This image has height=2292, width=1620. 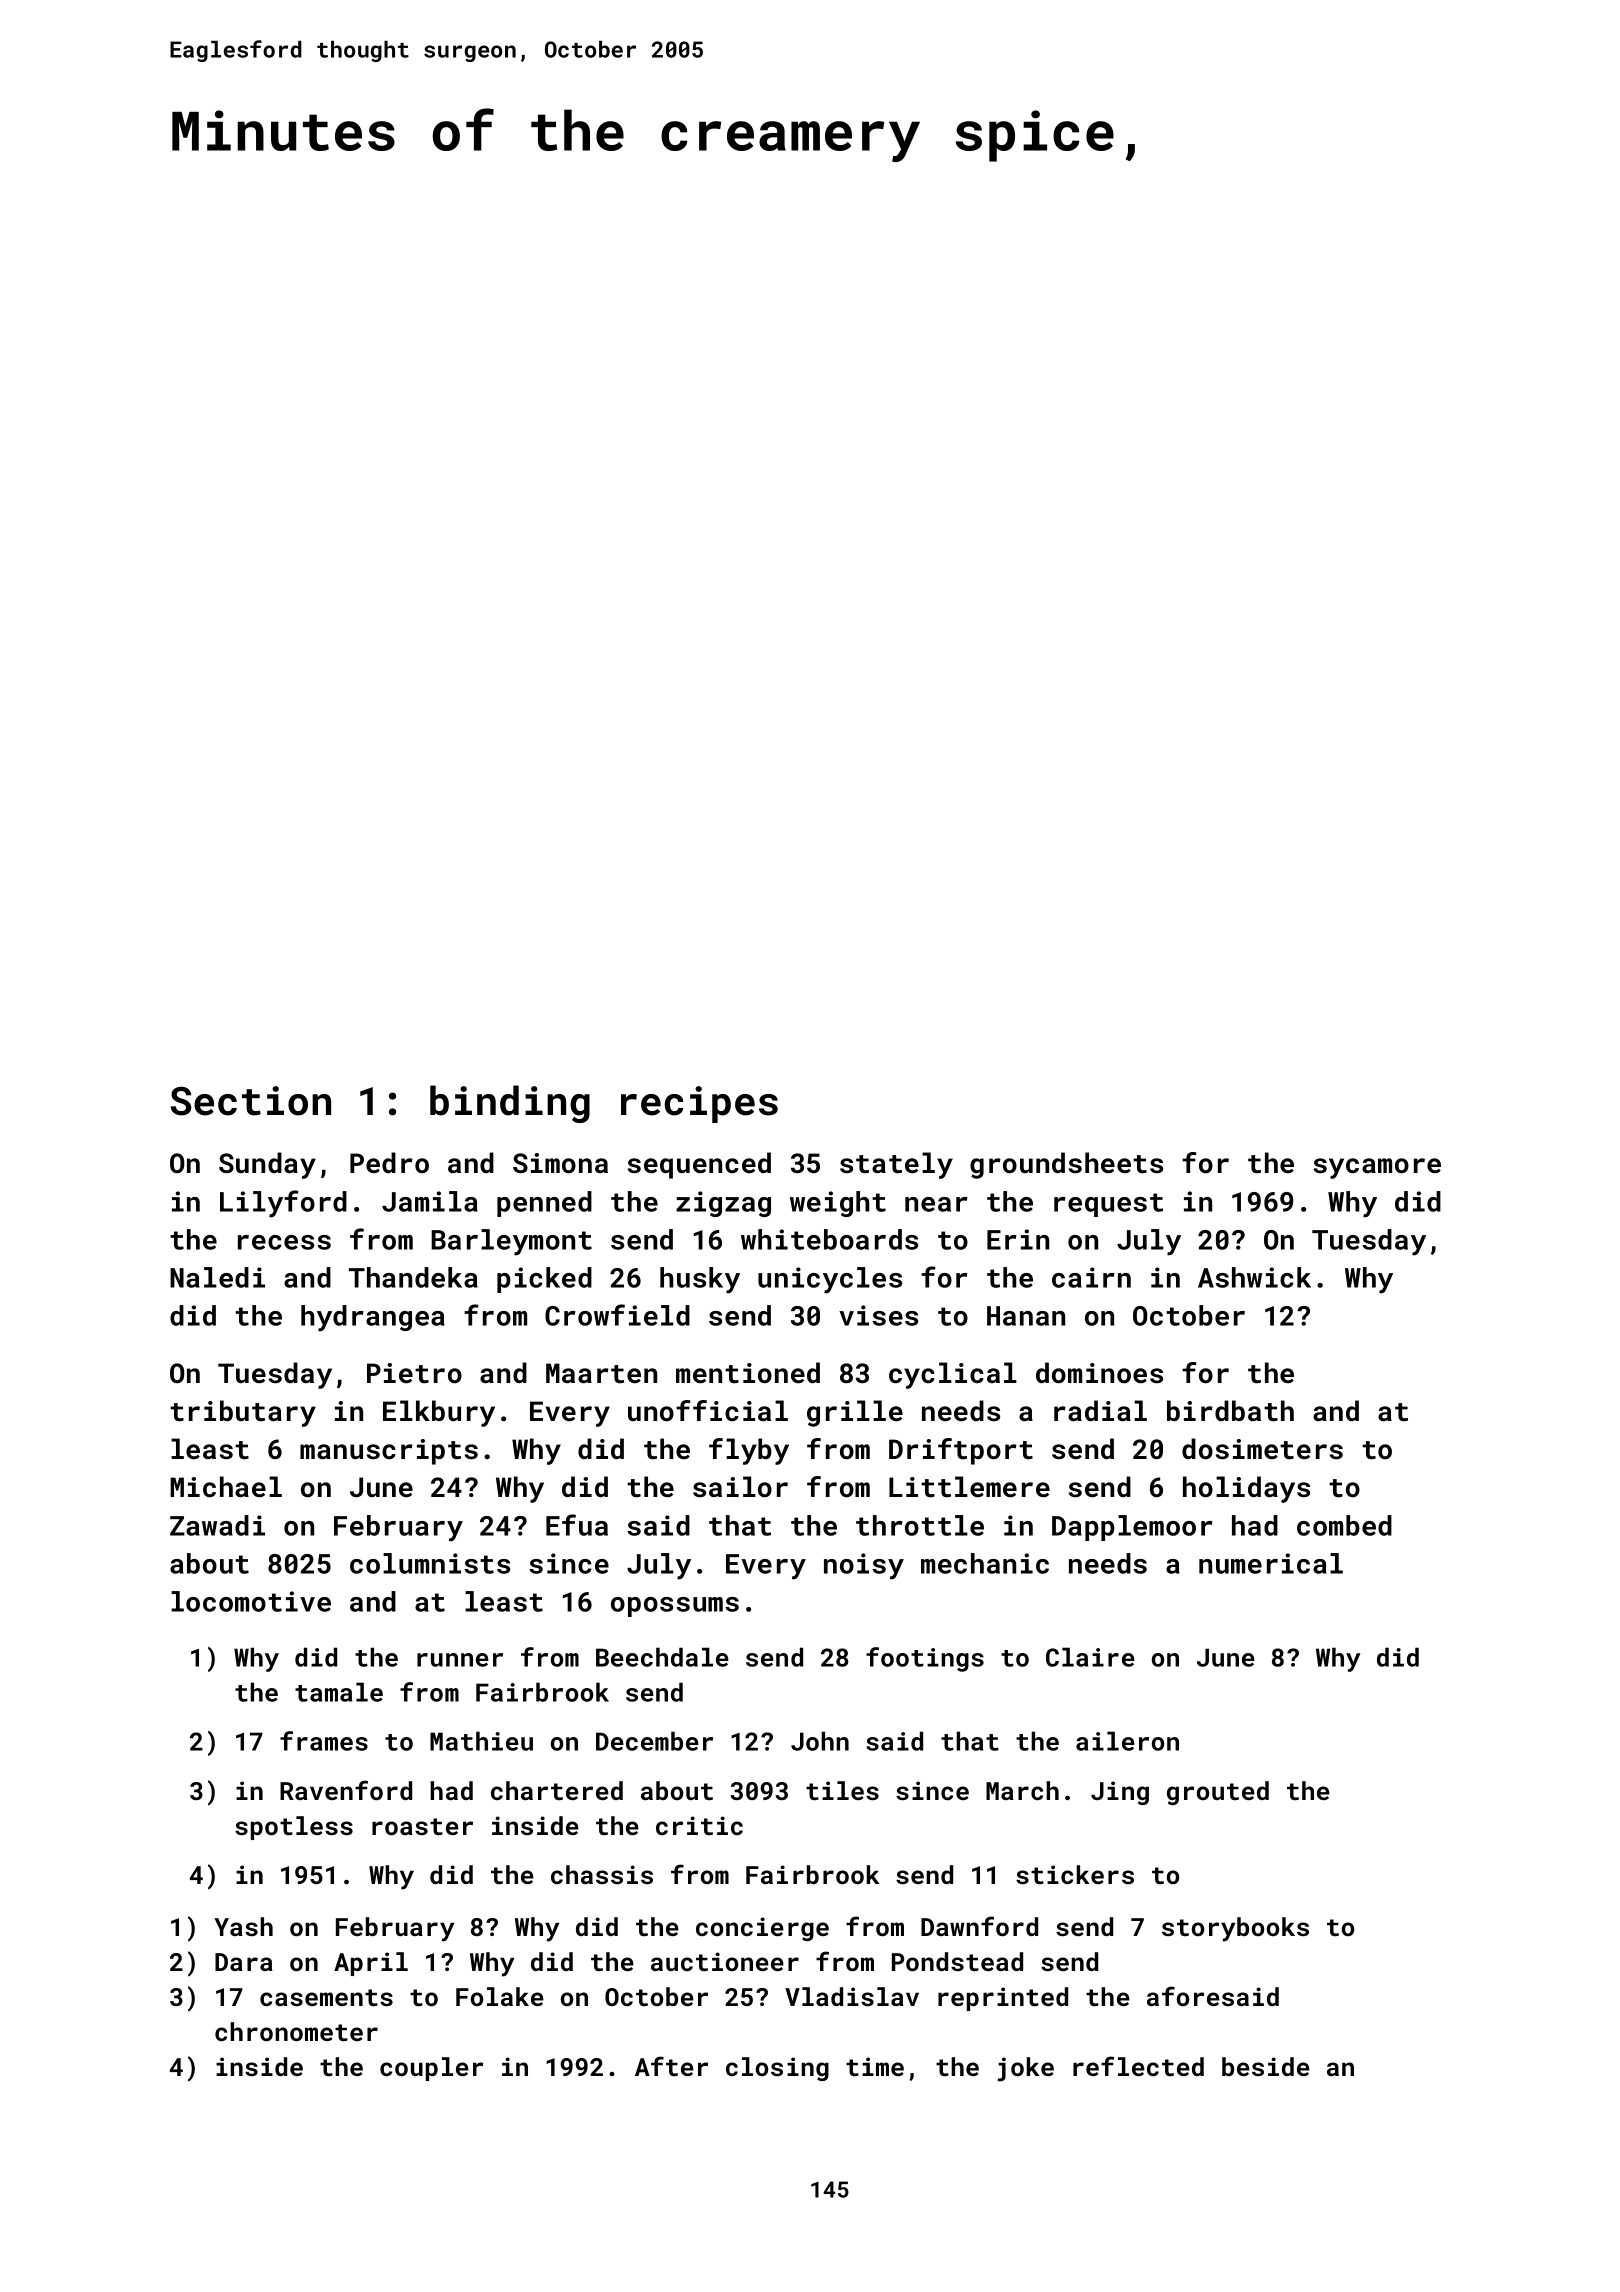 I want to click on Pedro, so click(x=389, y=1163).
